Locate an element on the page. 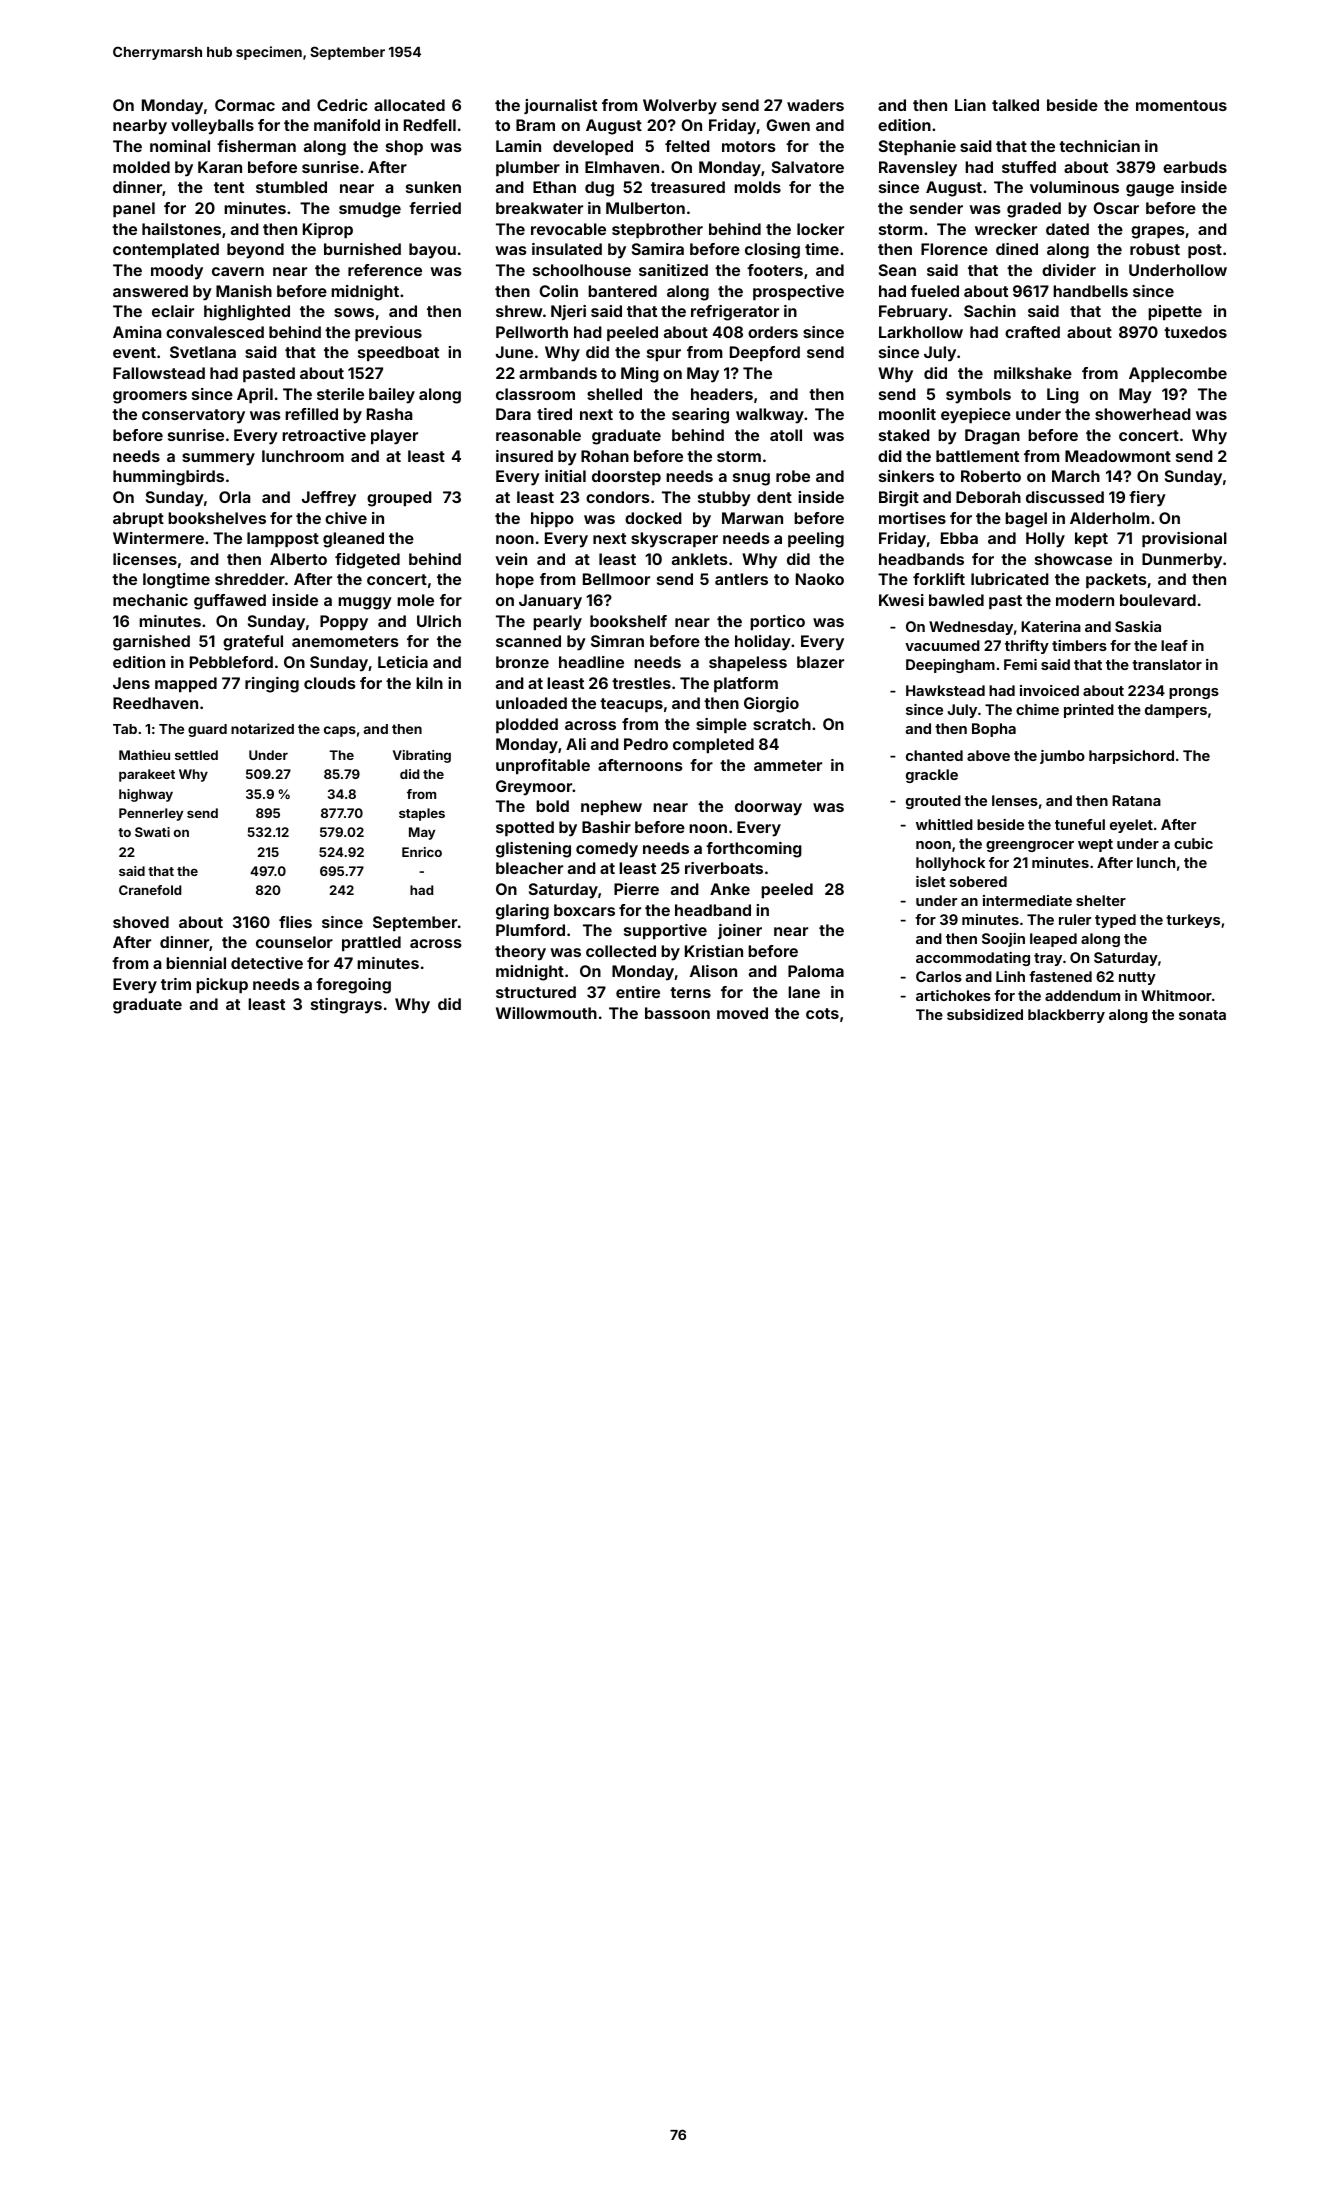 The height and width of the page is (2207, 1340). nominal is located at coordinates (180, 146).
